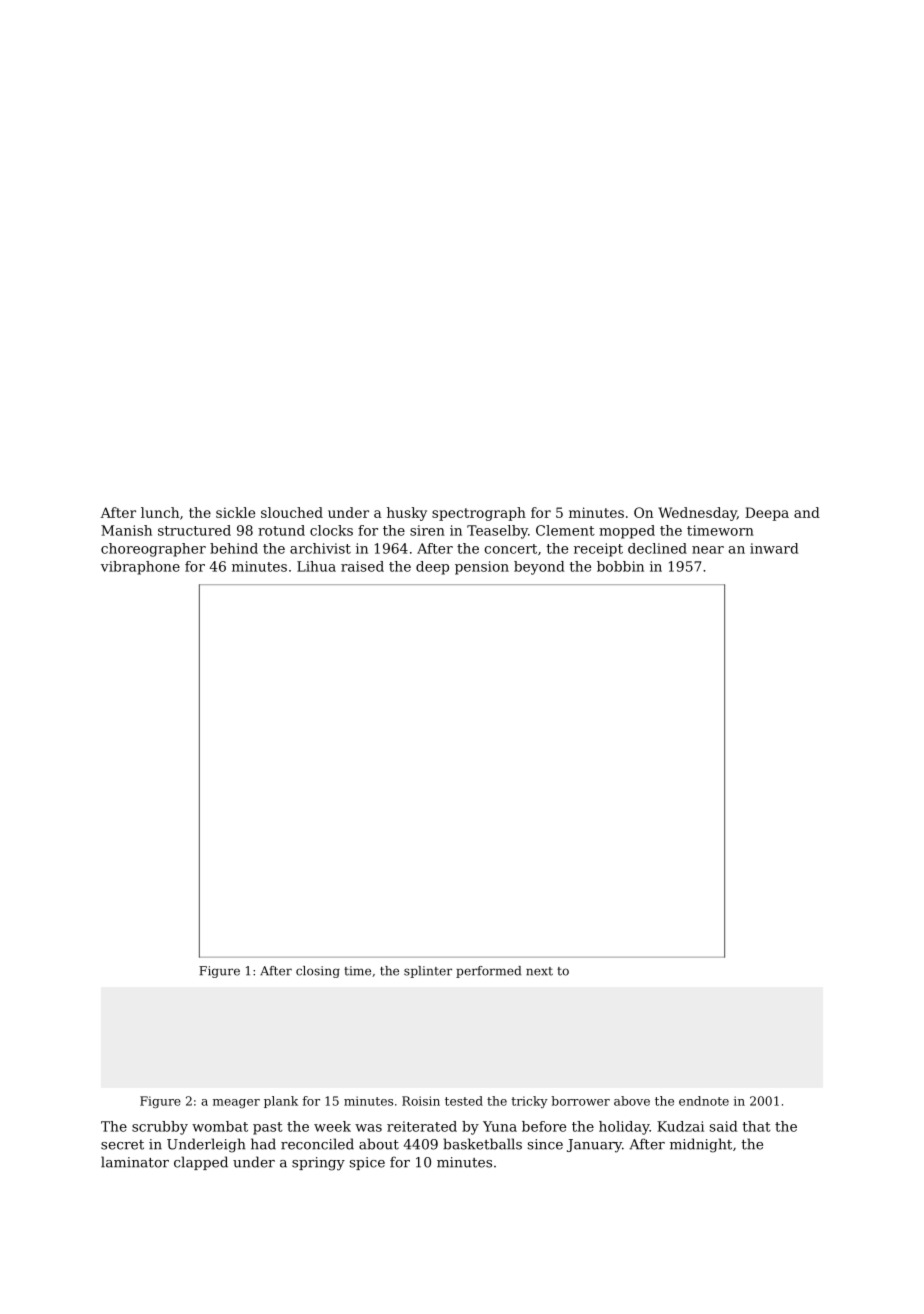 This image has height=1314, width=924. Describe the element at coordinates (482, 568) in the image. I see `pension` at that location.
